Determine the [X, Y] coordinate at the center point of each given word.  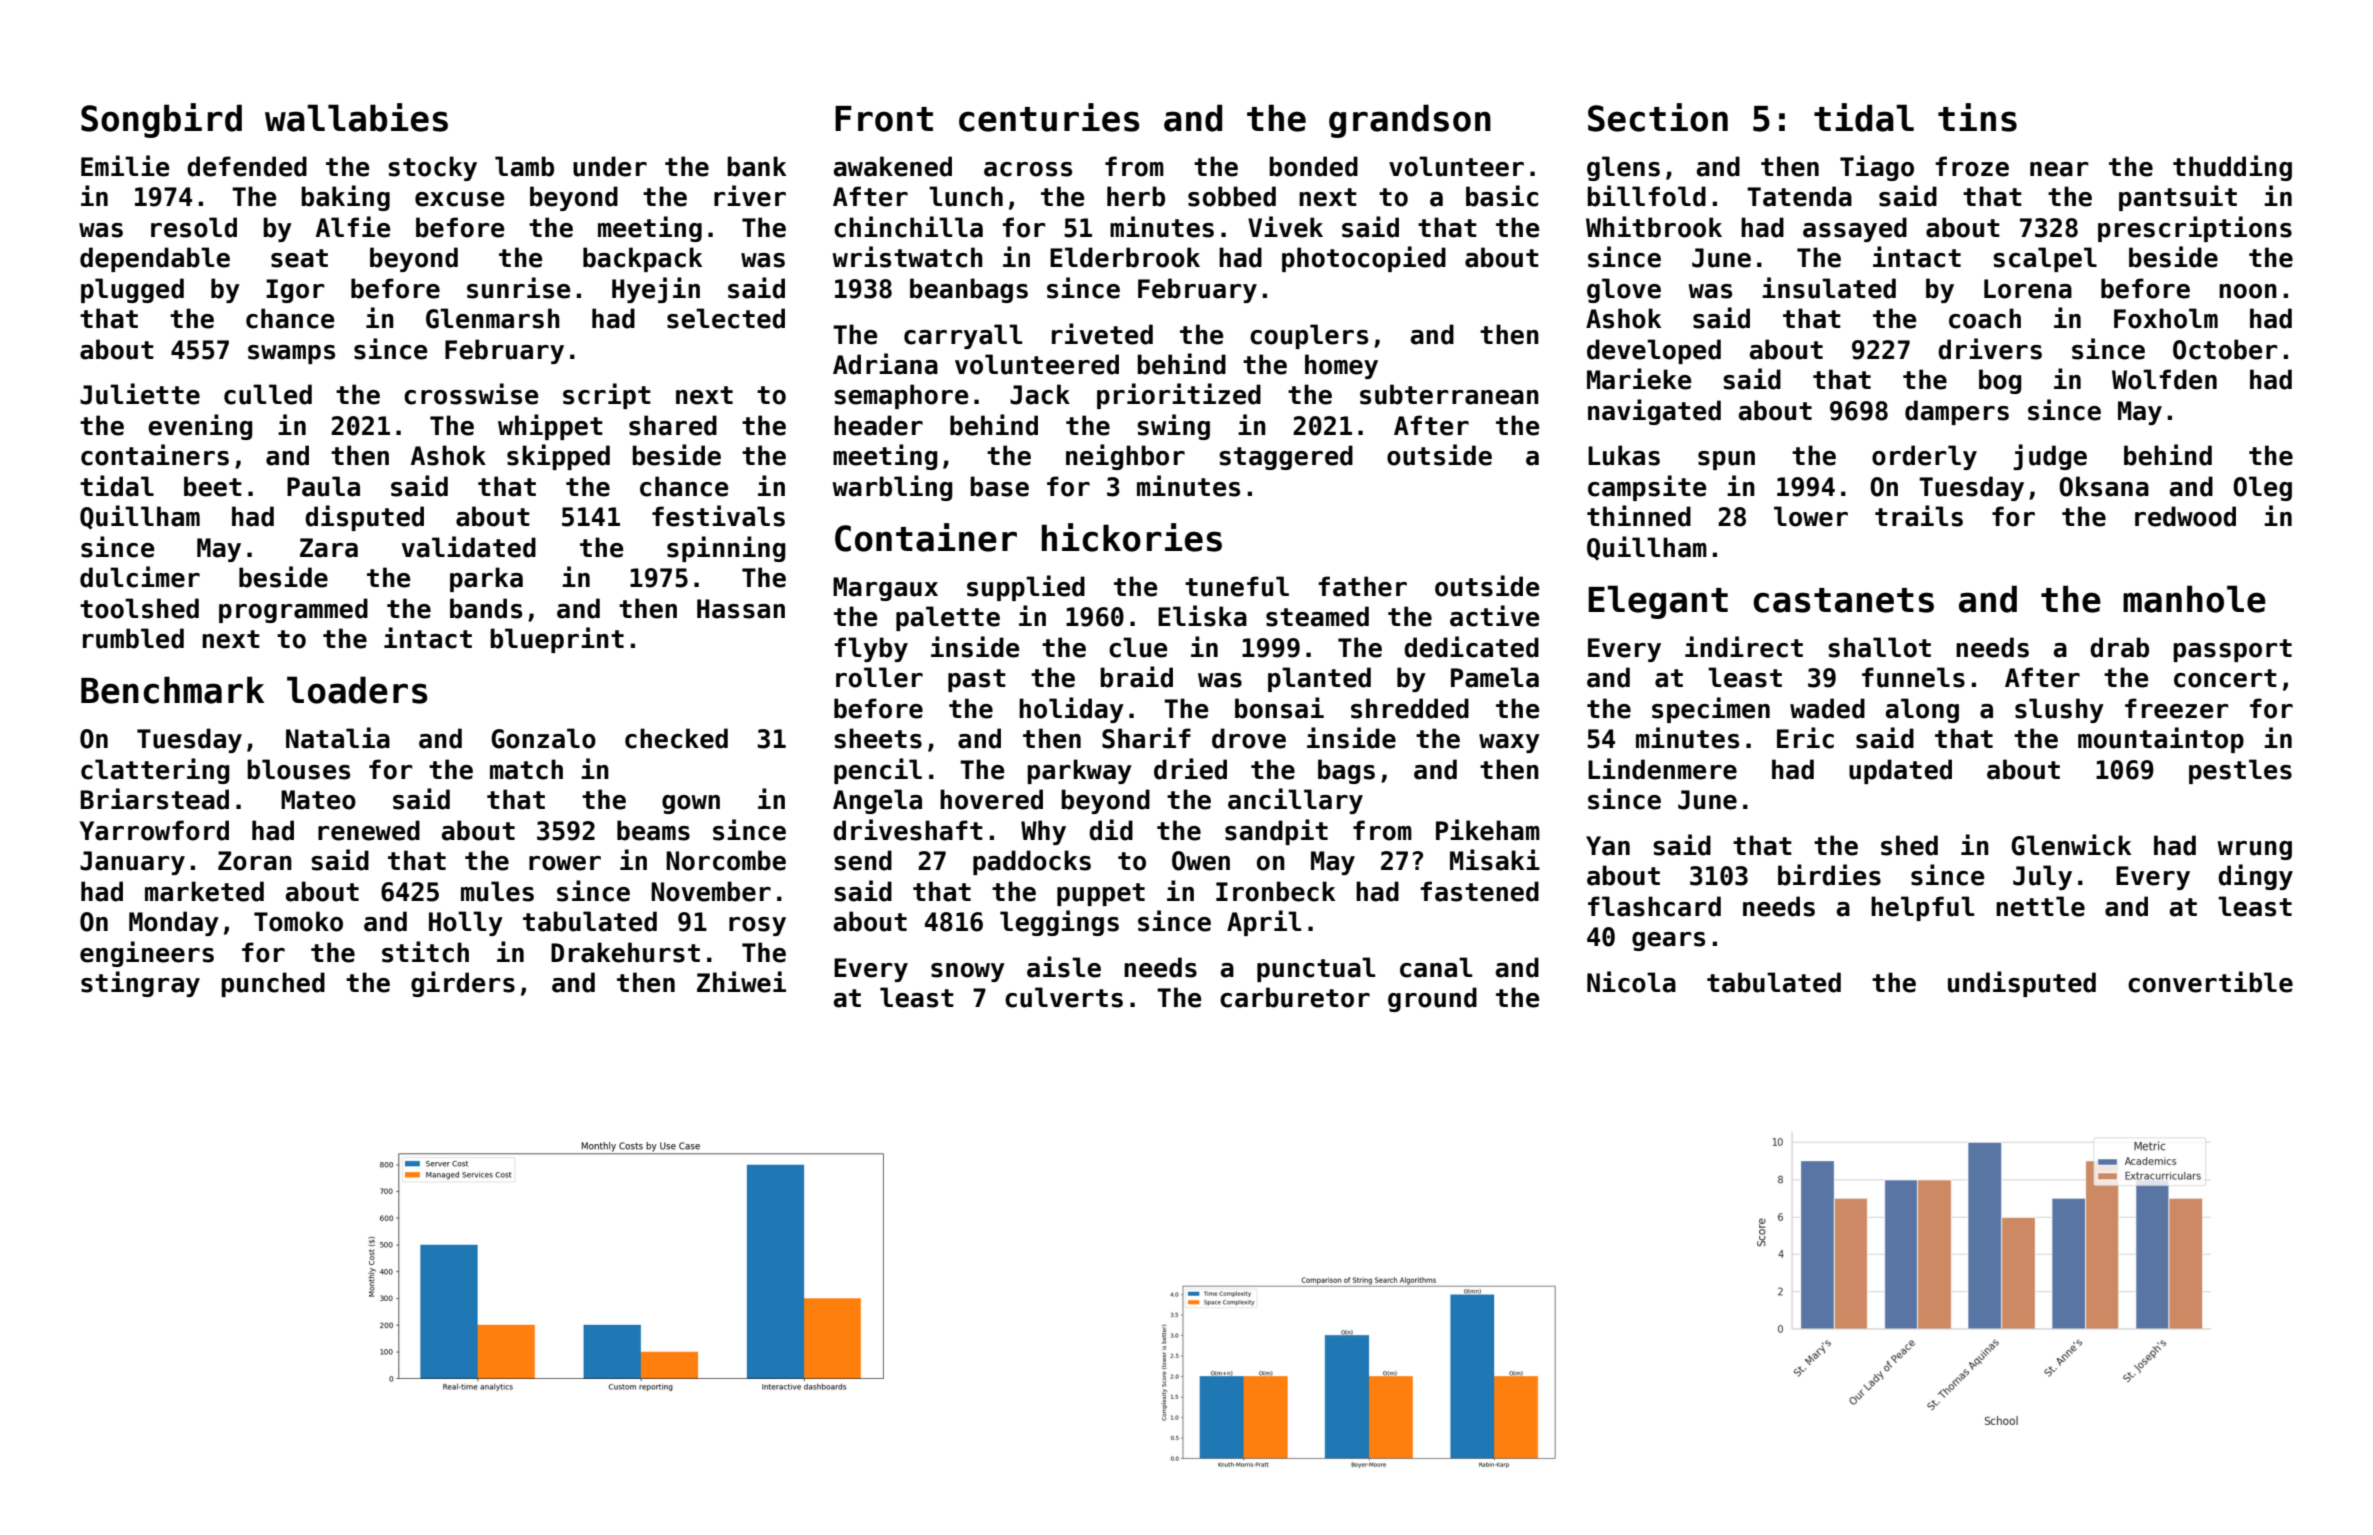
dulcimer [140, 577]
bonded [1313, 166]
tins [1977, 117]
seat [299, 258]
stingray [140, 984]
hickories [1132, 537]
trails [1919, 516]
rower [565, 863]
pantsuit [2178, 198]
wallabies [356, 117]
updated [1900, 771]
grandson [1410, 121]
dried [1190, 769]
